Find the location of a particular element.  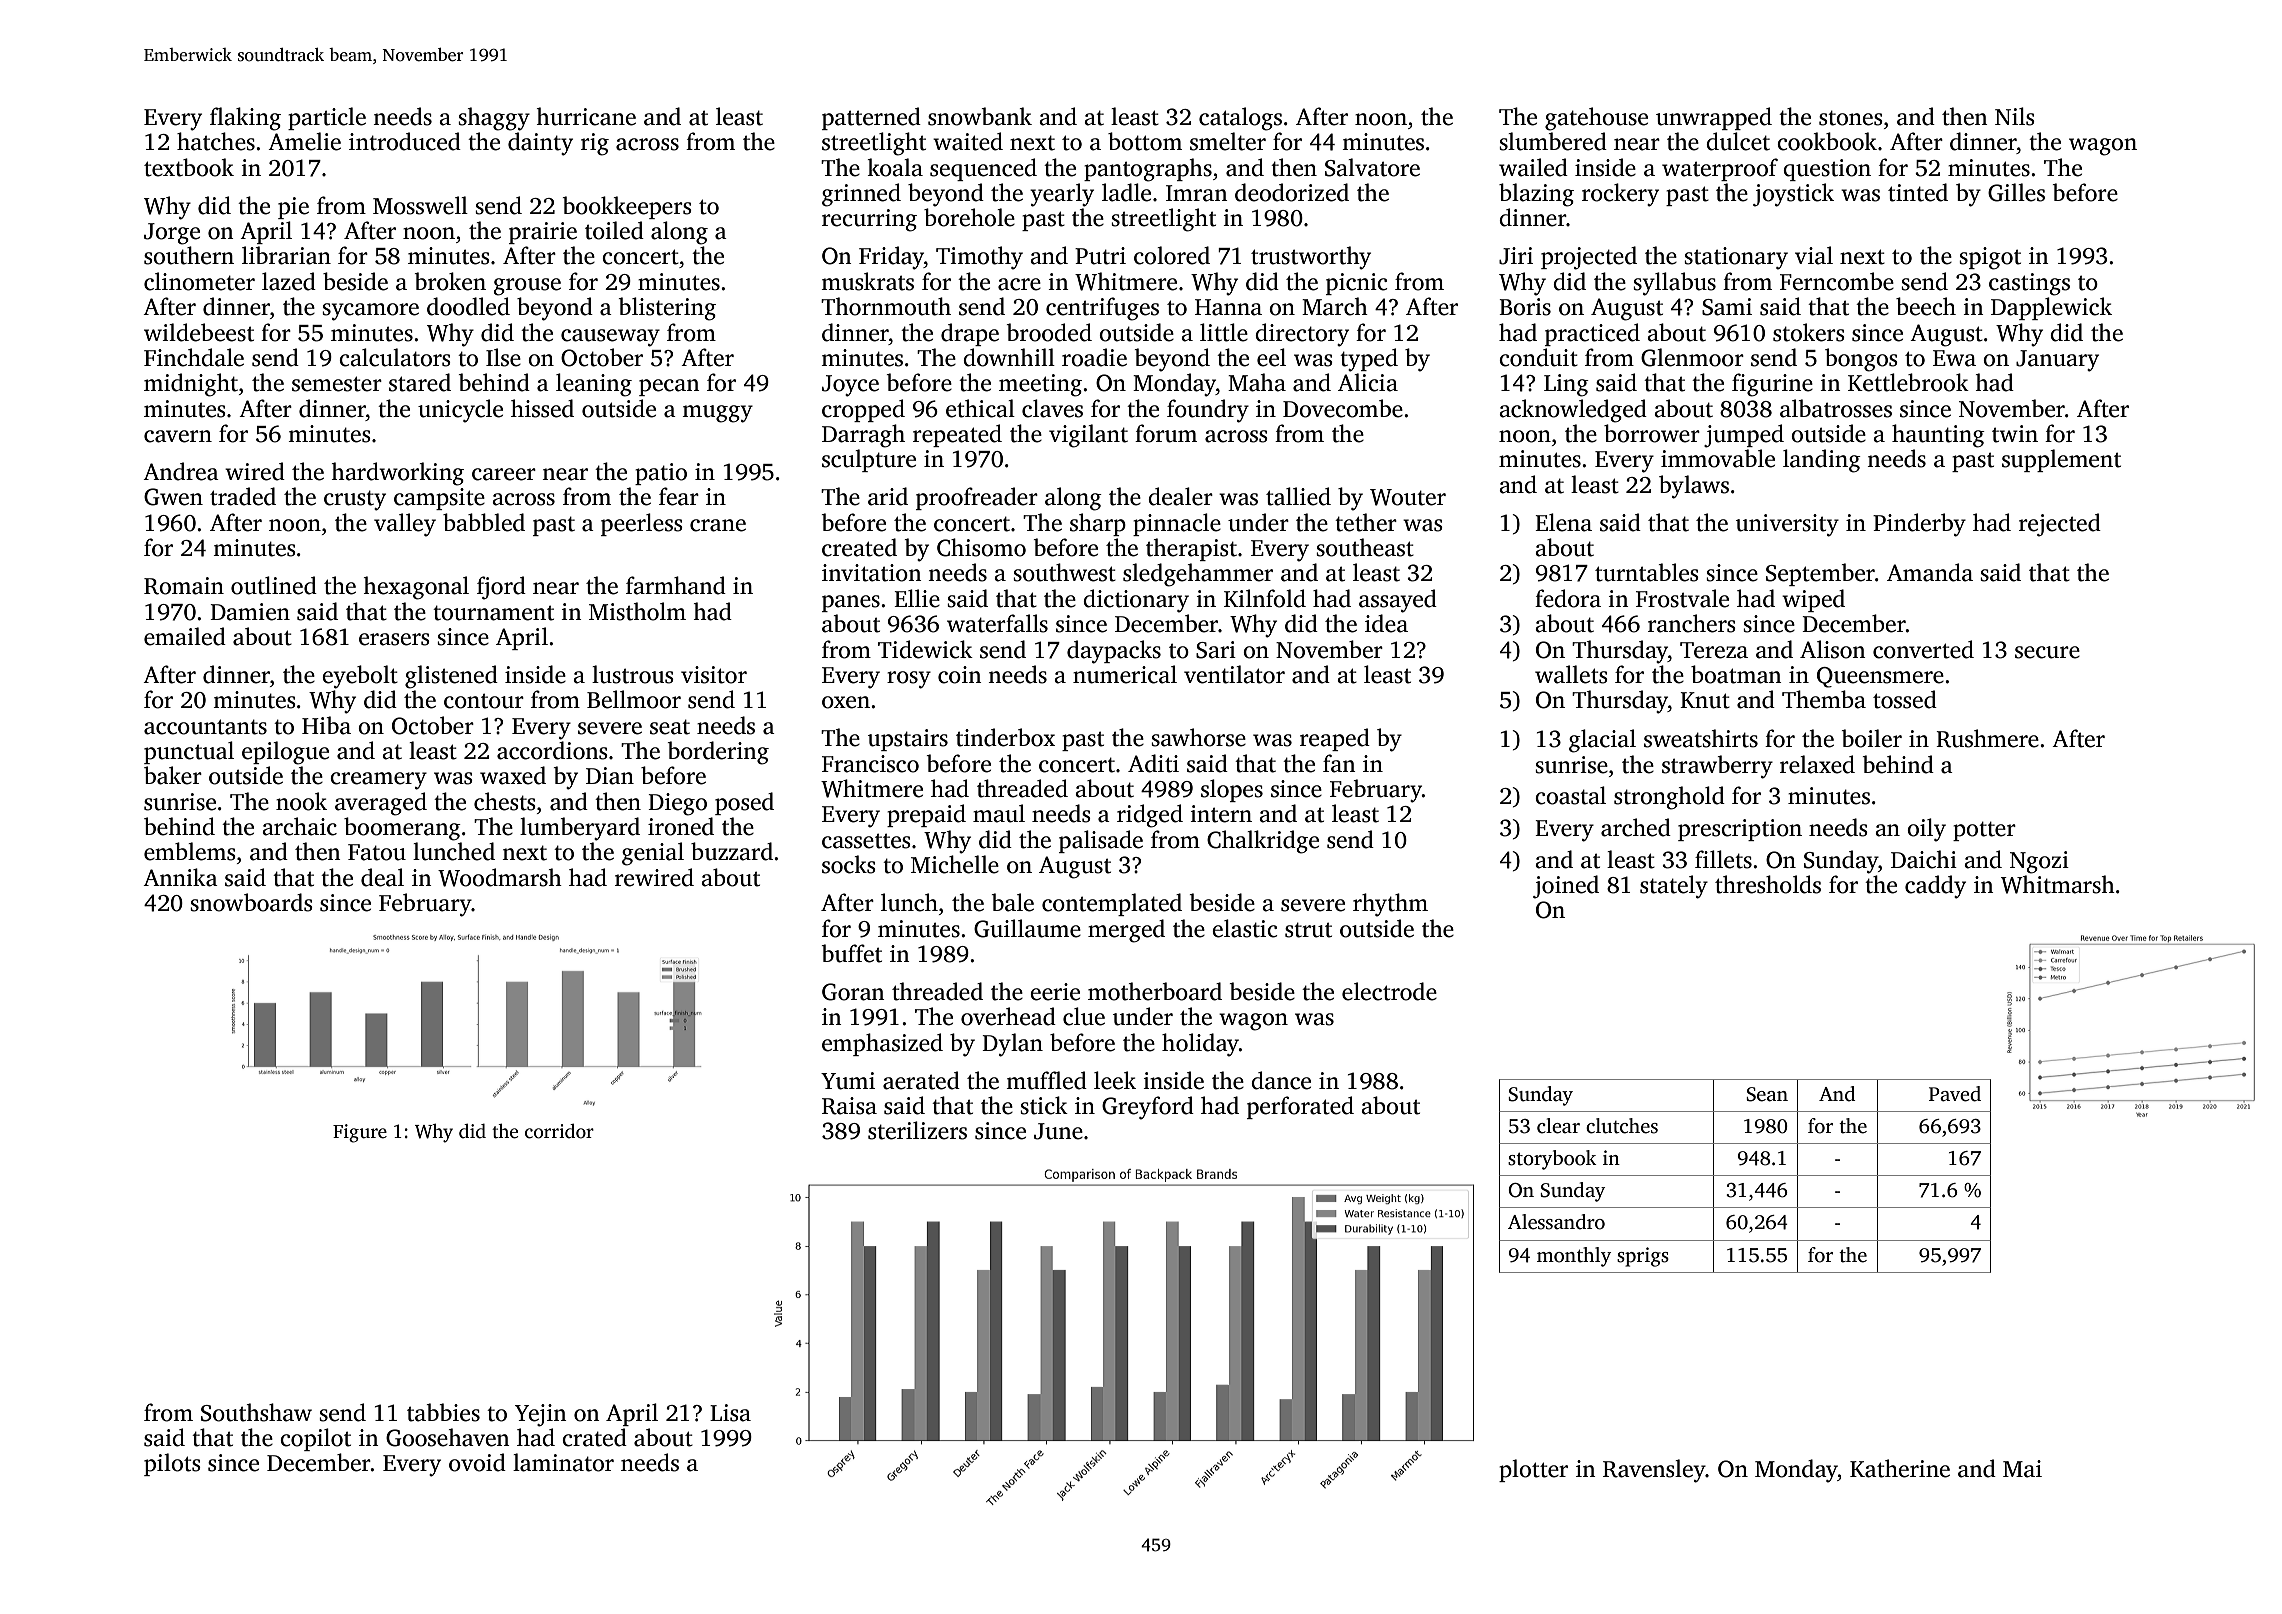

question is located at coordinates (1827, 170).
